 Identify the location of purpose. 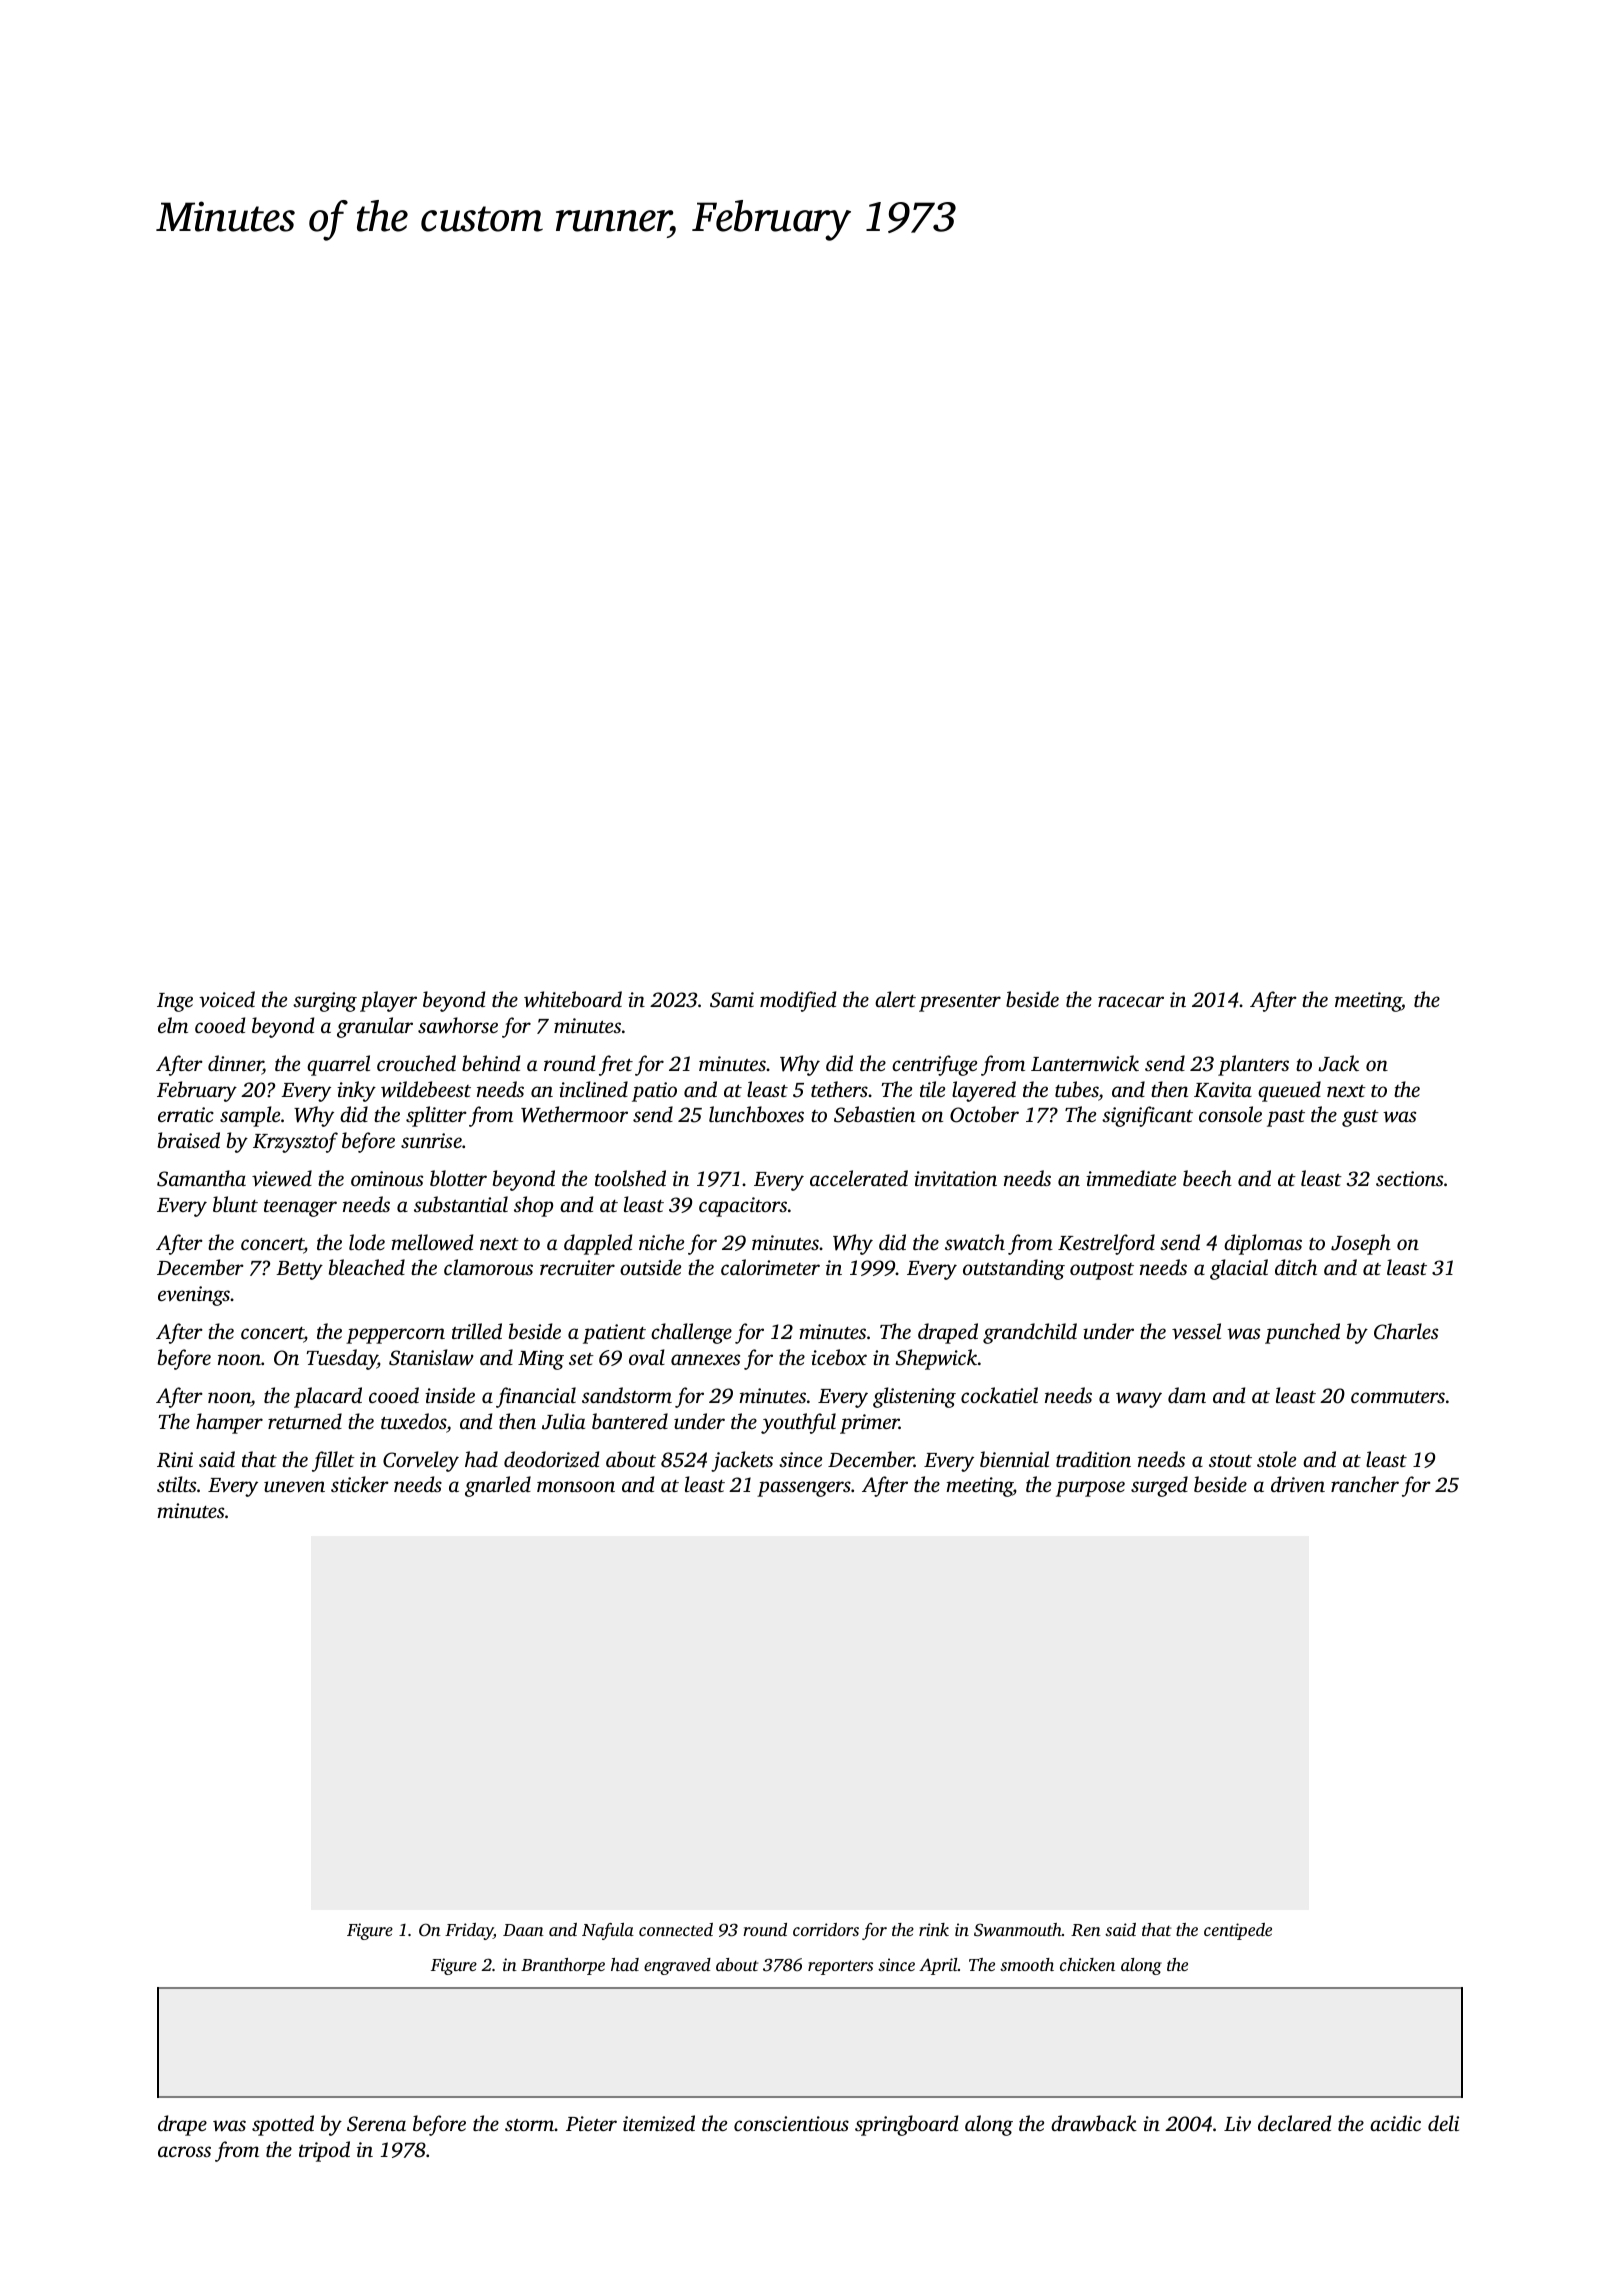
(1090, 1489).
